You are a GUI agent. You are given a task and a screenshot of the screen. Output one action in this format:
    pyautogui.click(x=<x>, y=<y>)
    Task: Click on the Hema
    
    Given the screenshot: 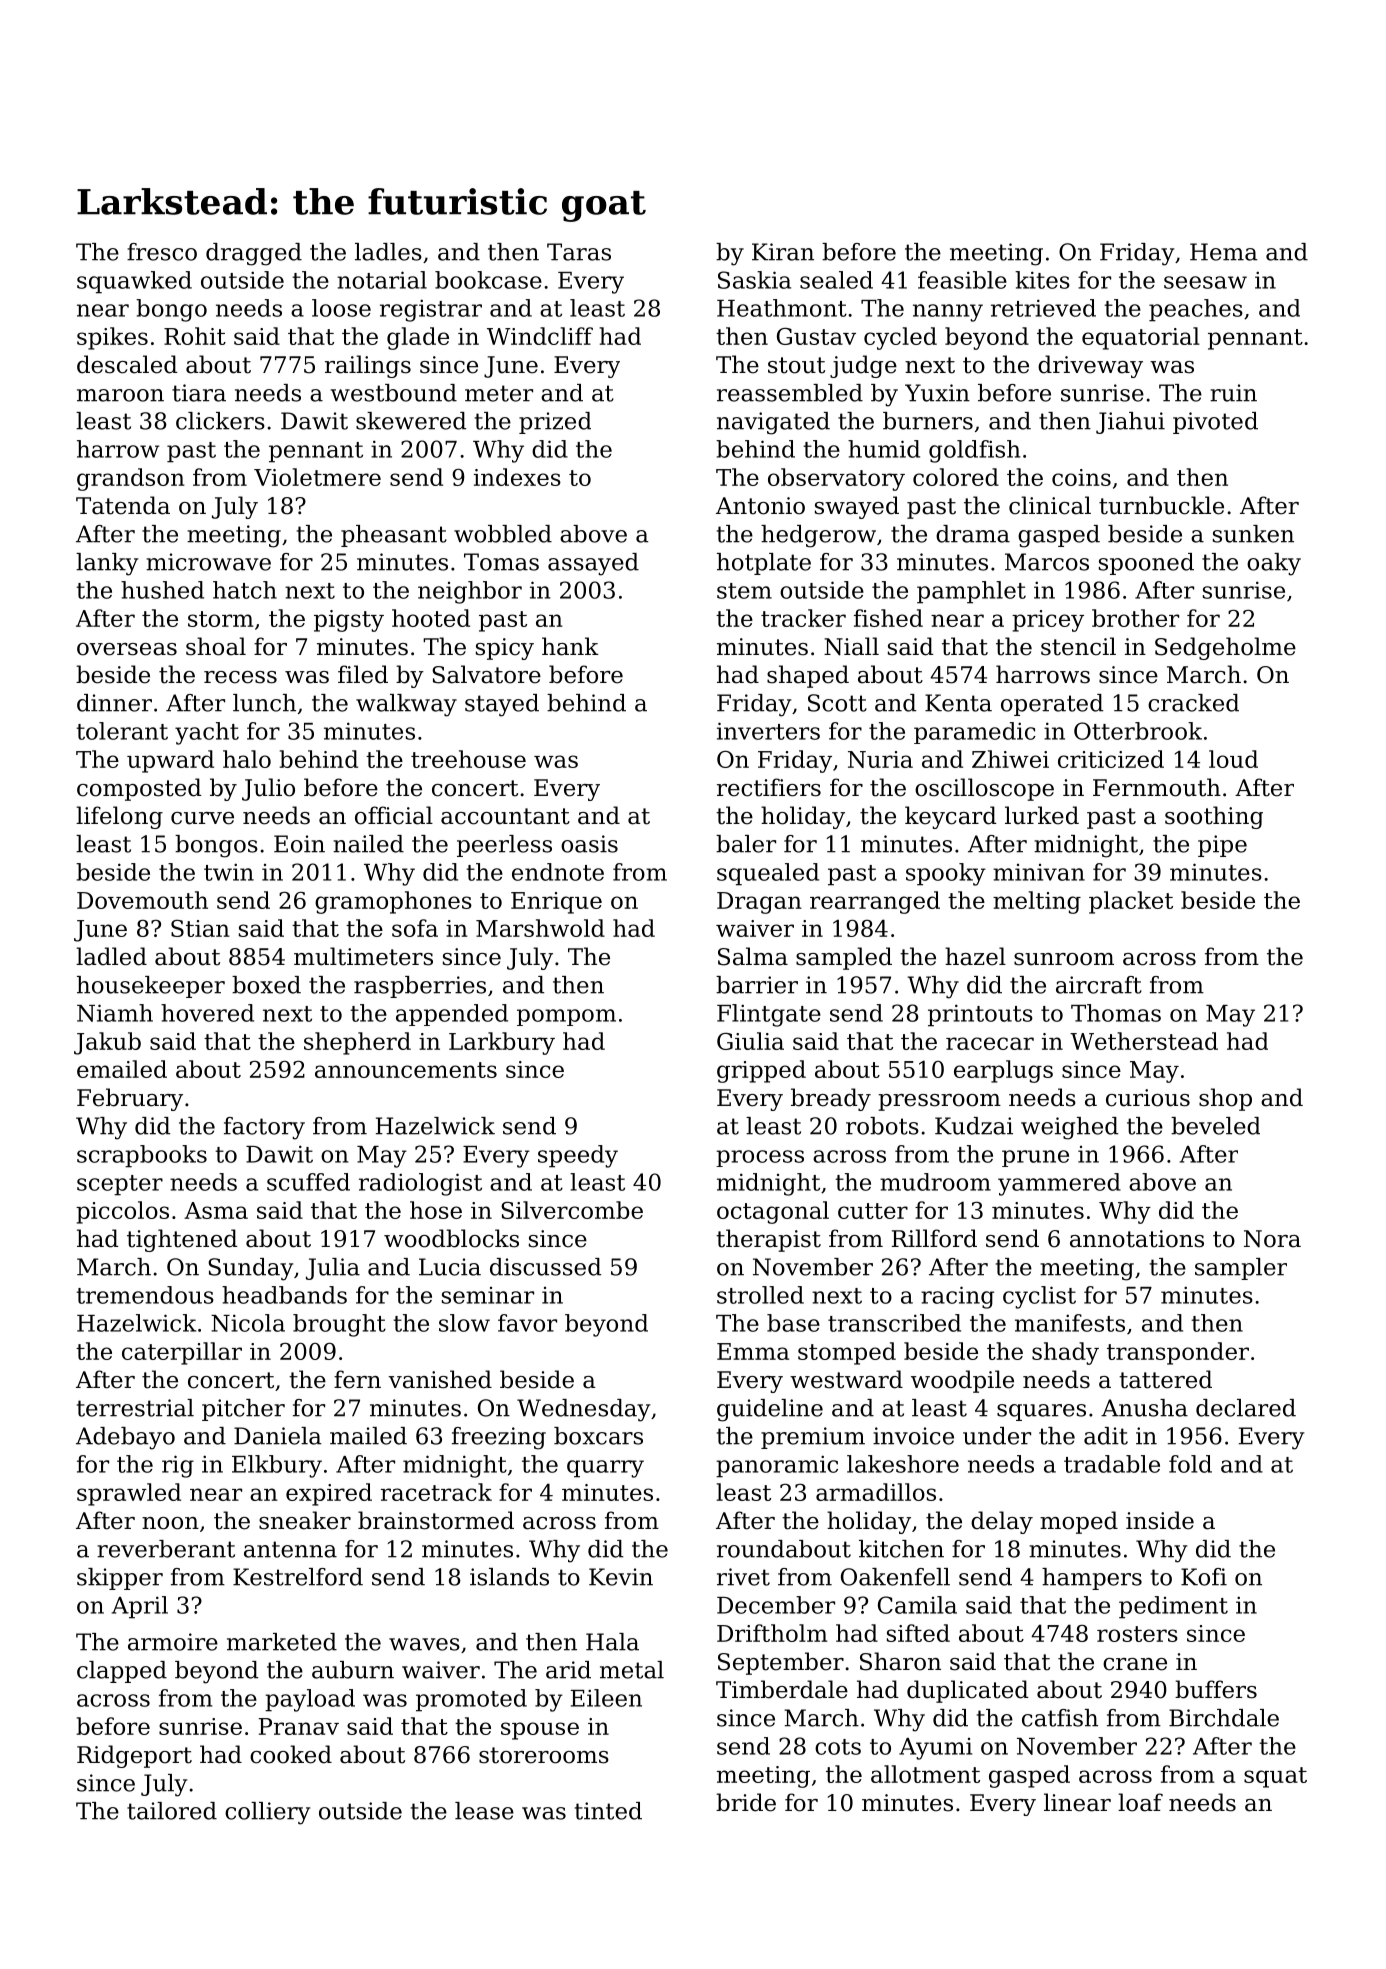 What is the action you would take?
    pyautogui.click(x=1223, y=252)
